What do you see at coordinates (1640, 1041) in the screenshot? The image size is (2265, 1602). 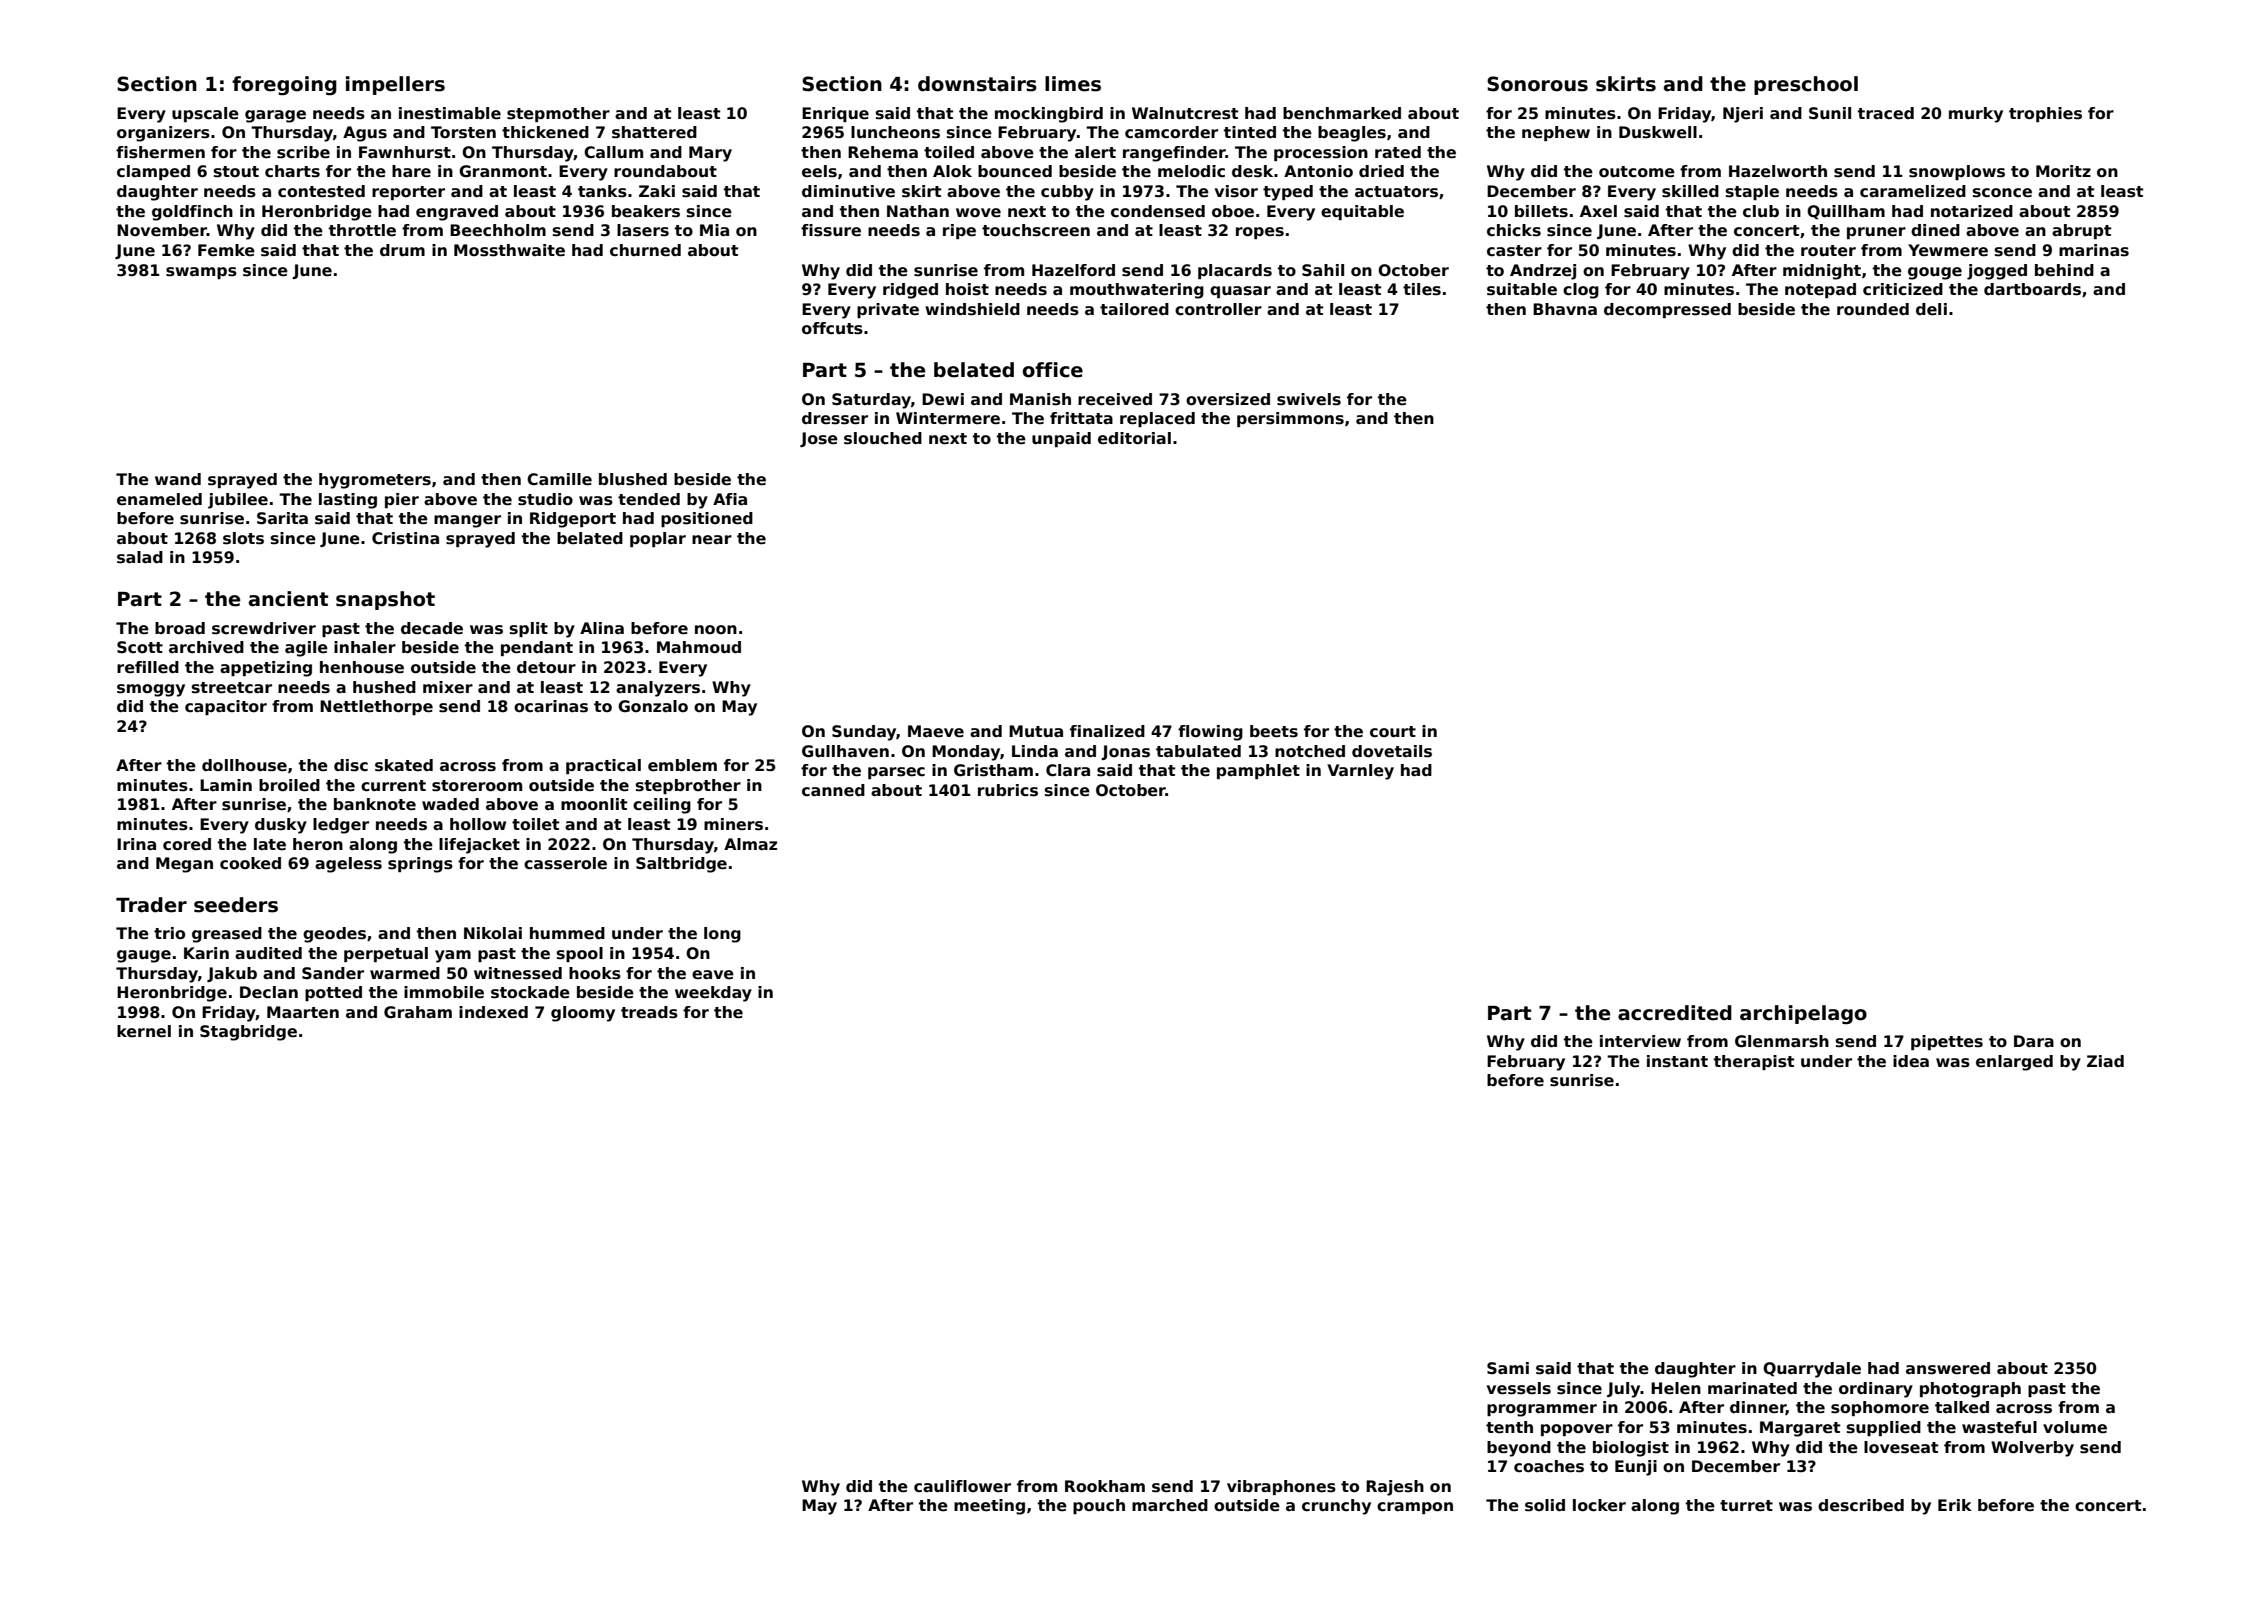 I see `interview` at bounding box center [1640, 1041].
